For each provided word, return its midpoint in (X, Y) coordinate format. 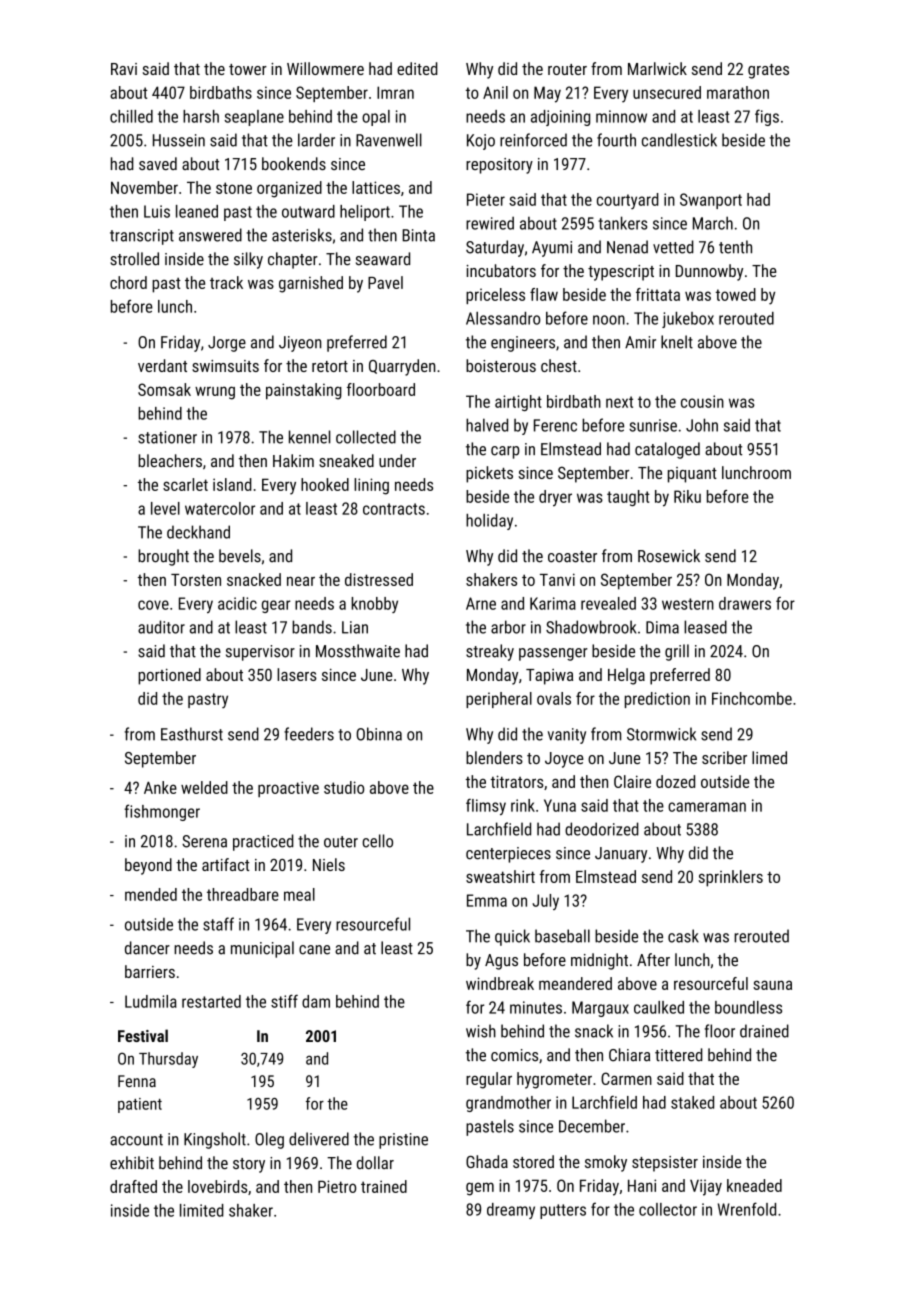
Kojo (481, 142)
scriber (724, 757)
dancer (147, 948)
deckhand (198, 532)
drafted (133, 1186)
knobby (374, 605)
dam (316, 1001)
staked (692, 1102)
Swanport (711, 201)
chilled (131, 116)
